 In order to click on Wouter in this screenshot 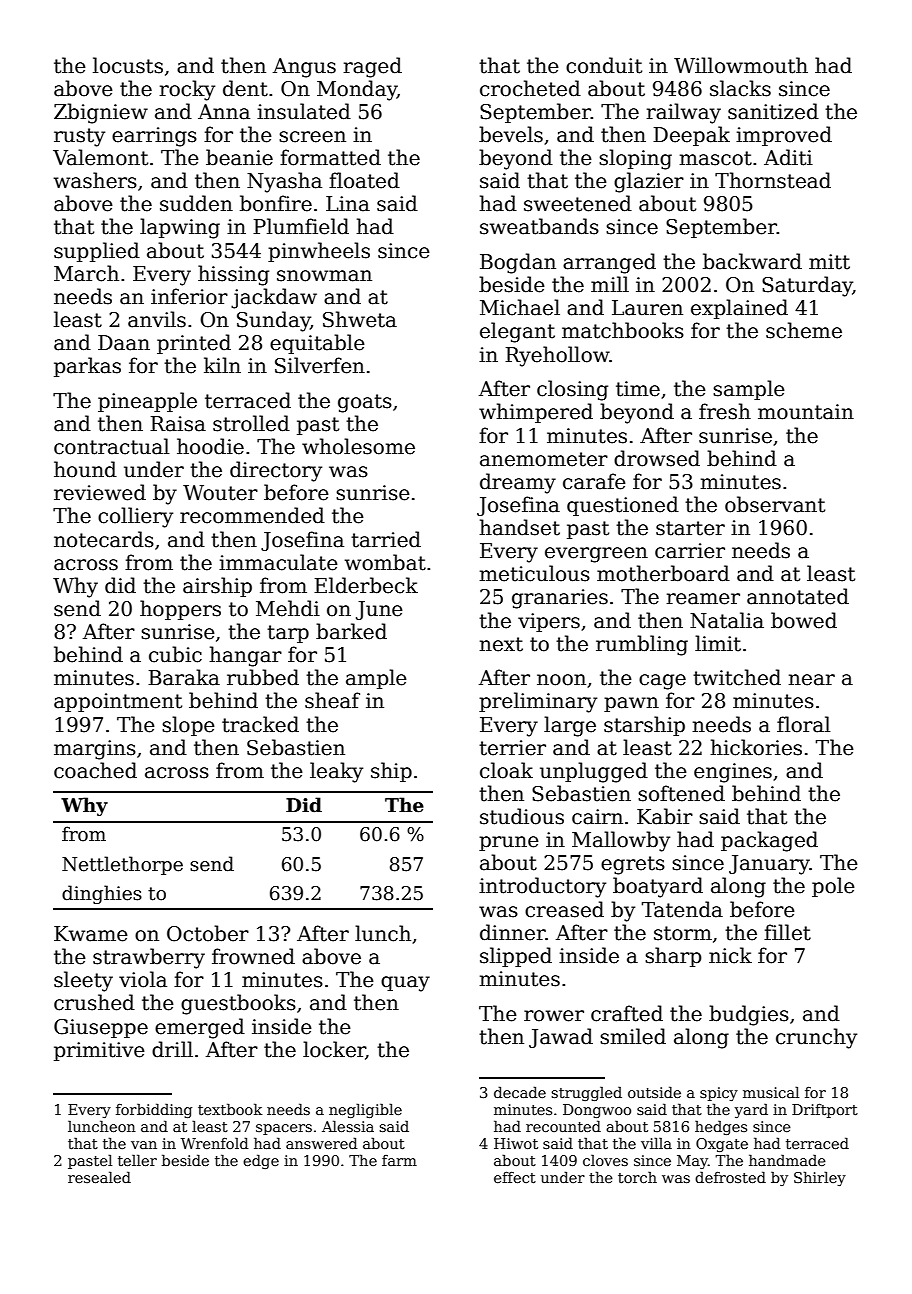, I will do `click(220, 493)`.
